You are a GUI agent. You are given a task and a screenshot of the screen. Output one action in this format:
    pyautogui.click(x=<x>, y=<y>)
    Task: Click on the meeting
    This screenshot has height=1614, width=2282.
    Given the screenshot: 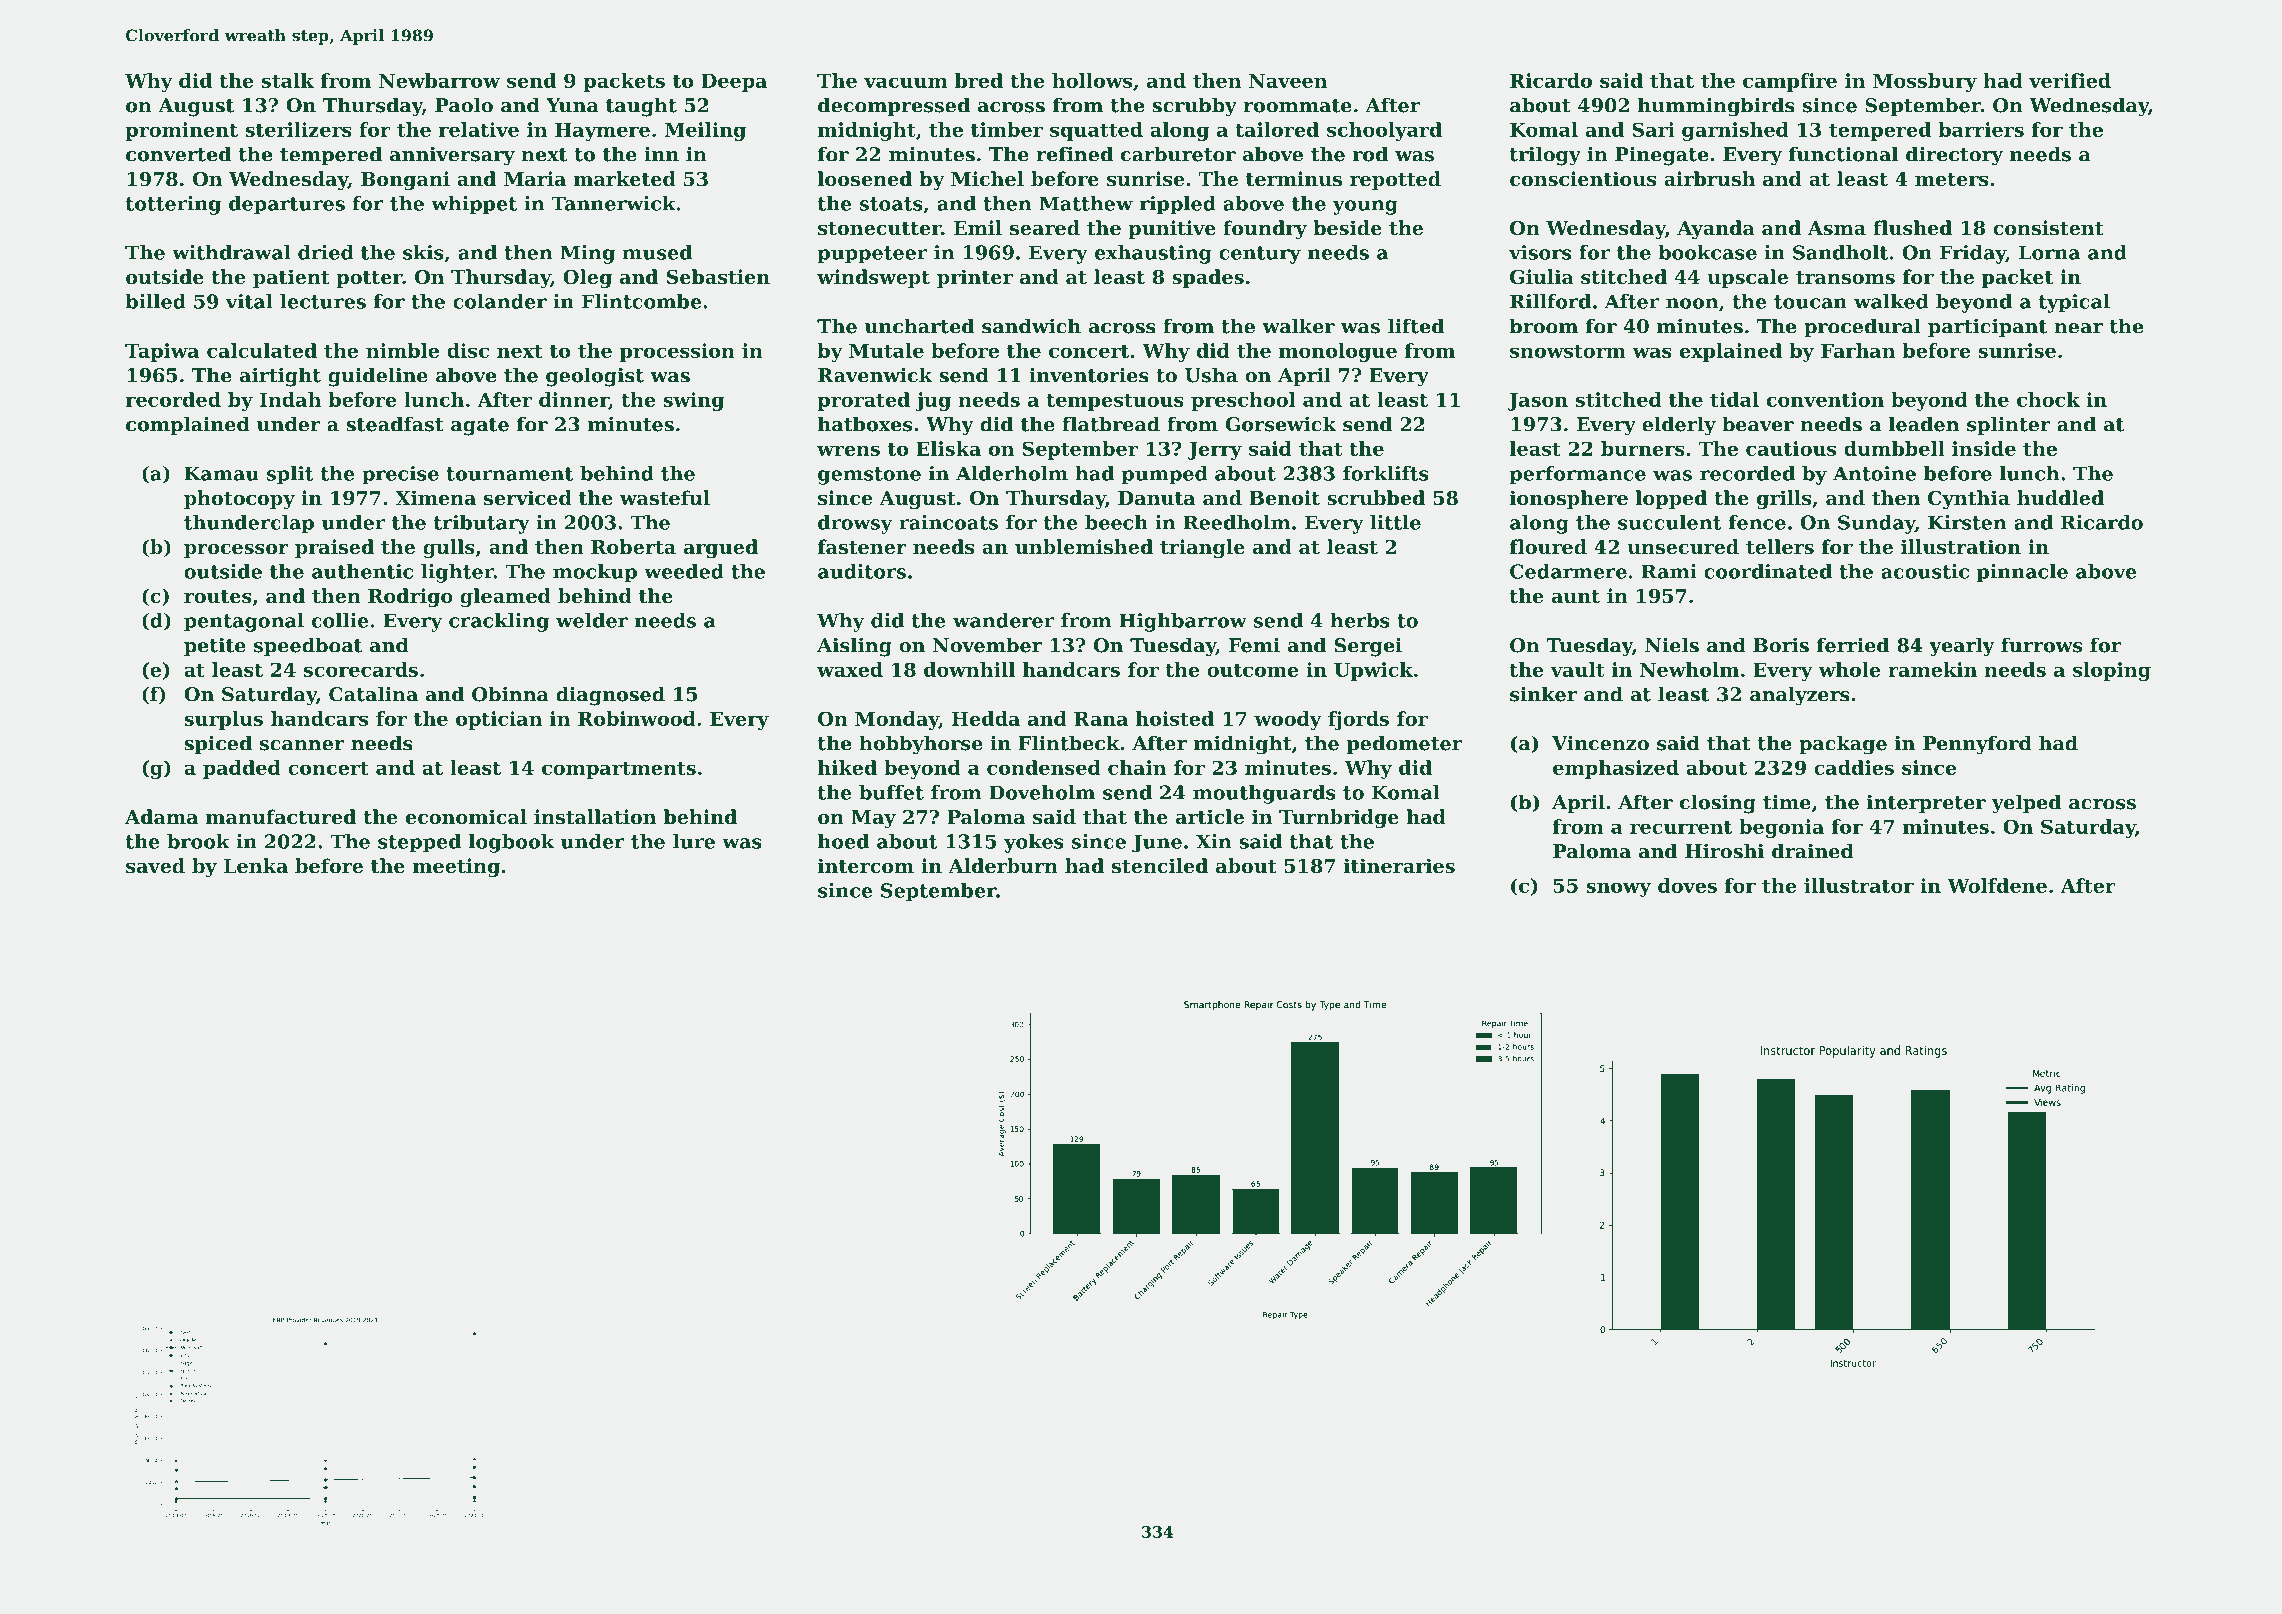 What is the action you would take?
    pyautogui.click(x=456, y=867)
